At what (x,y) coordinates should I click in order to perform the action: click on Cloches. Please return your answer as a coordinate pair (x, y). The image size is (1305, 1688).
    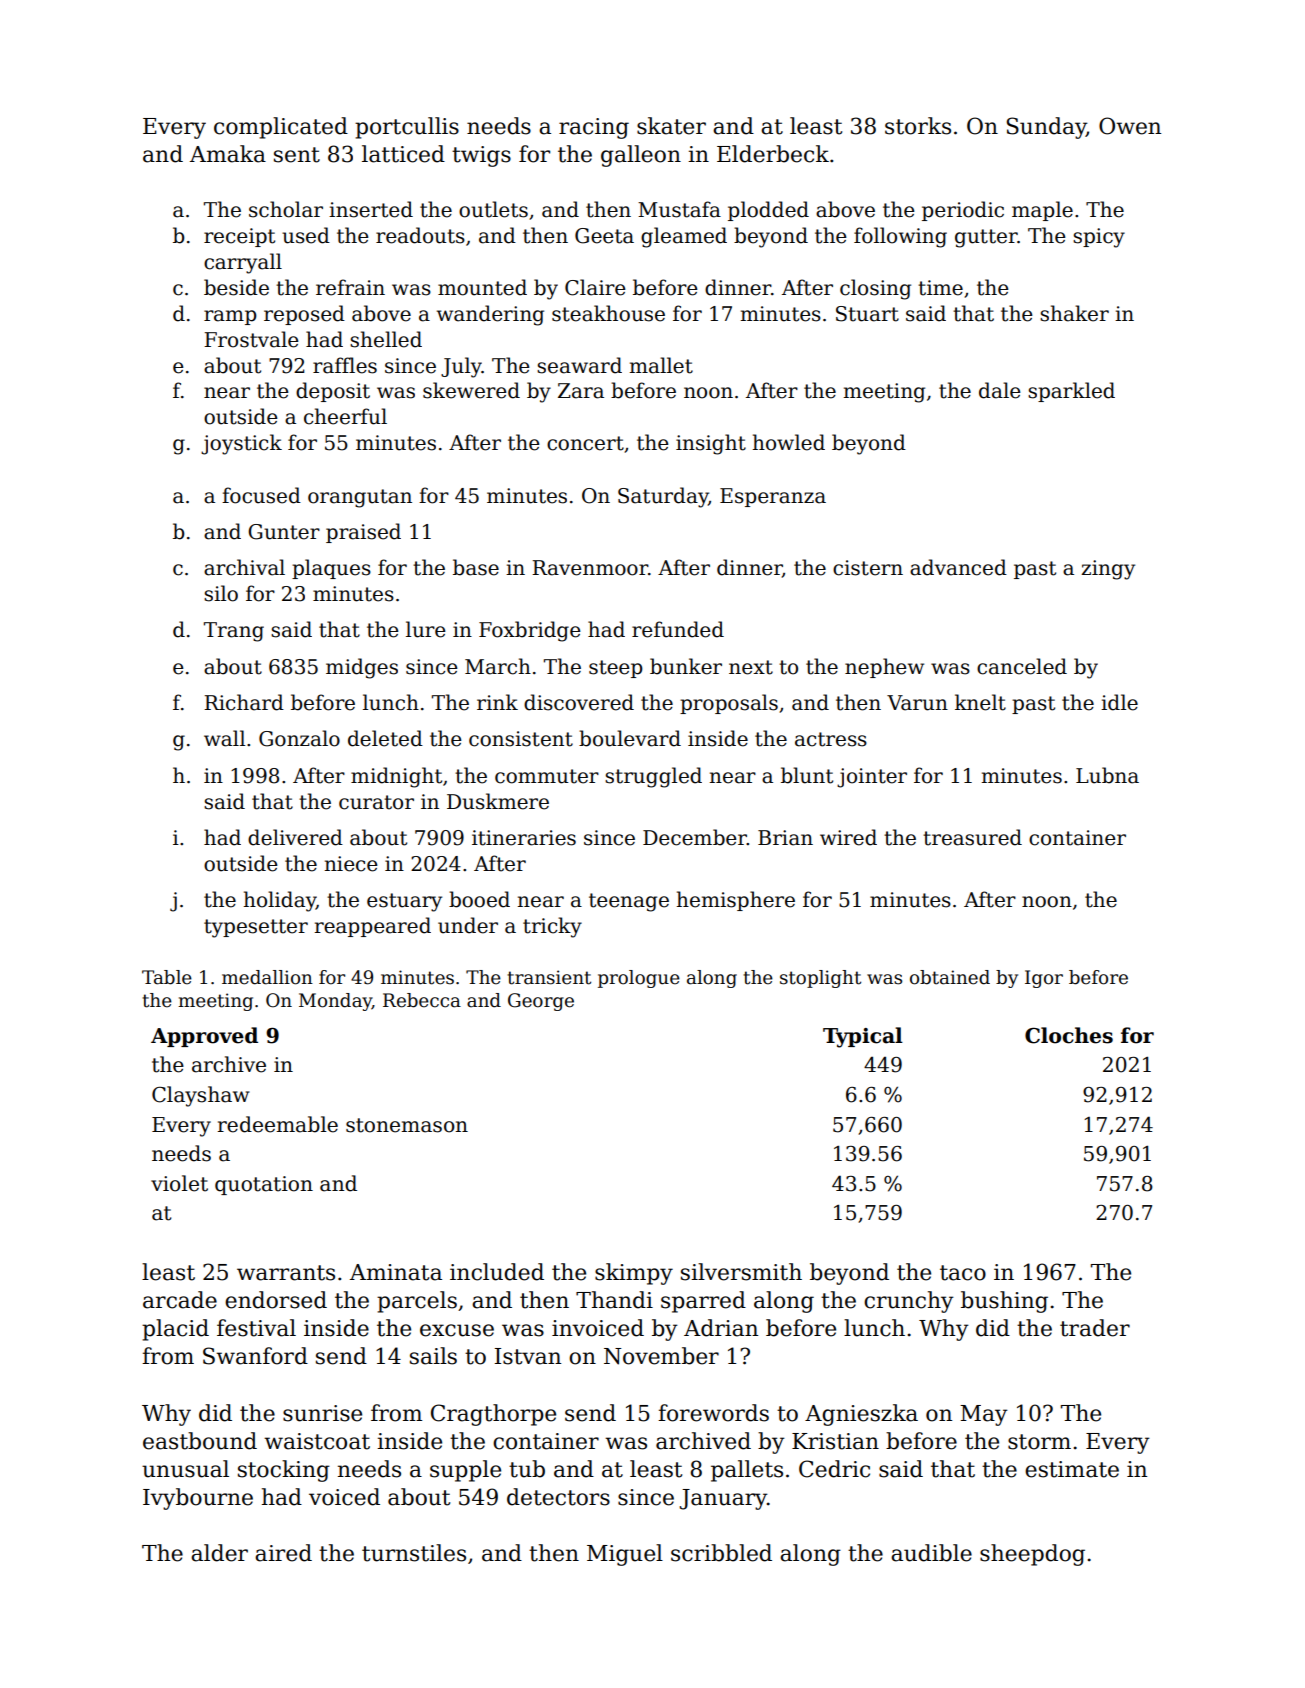
    Looking at the image, I should click on (1069, 1035).
